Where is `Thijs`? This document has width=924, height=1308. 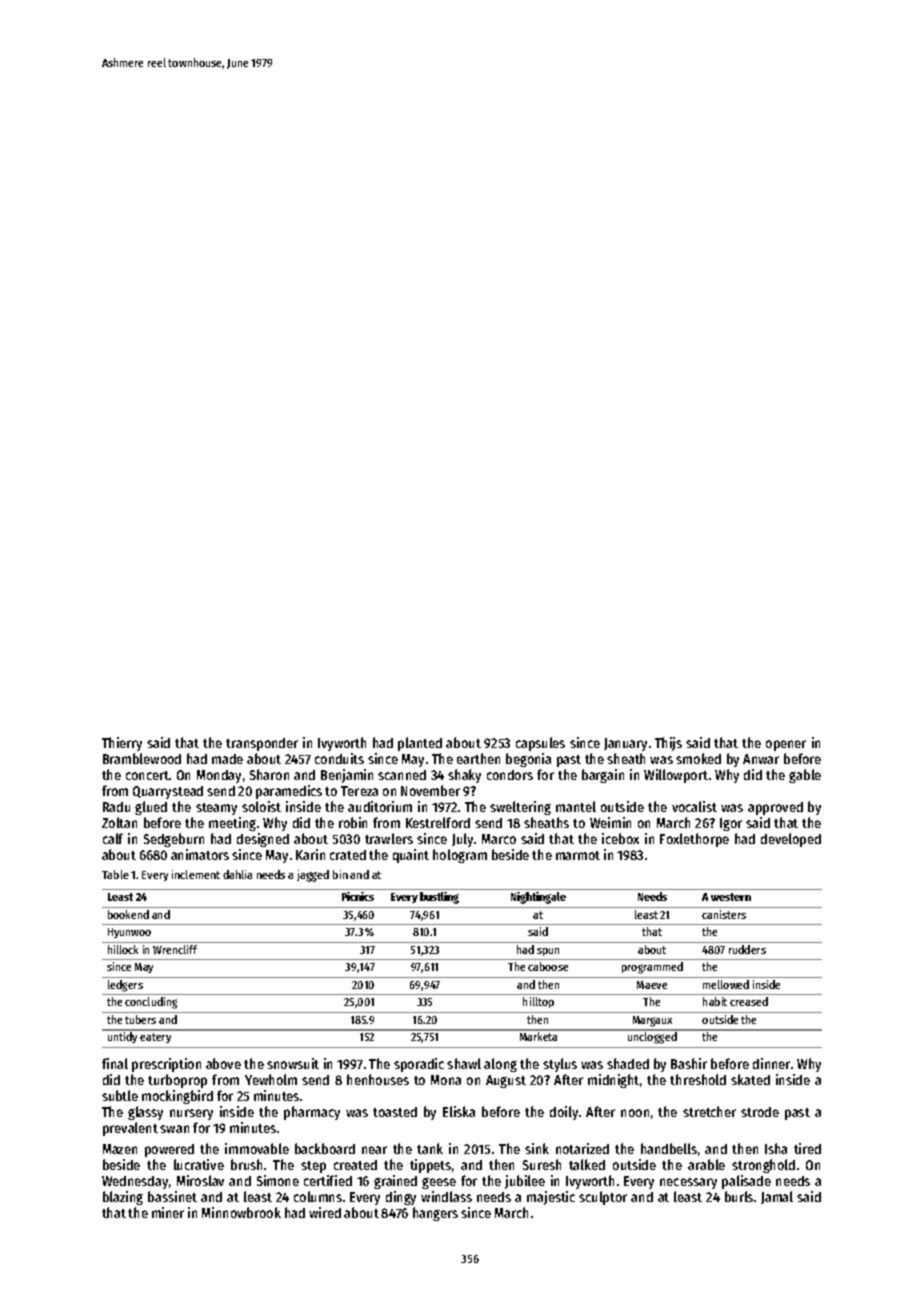
Thijs is located at coordinates (668, 744).
